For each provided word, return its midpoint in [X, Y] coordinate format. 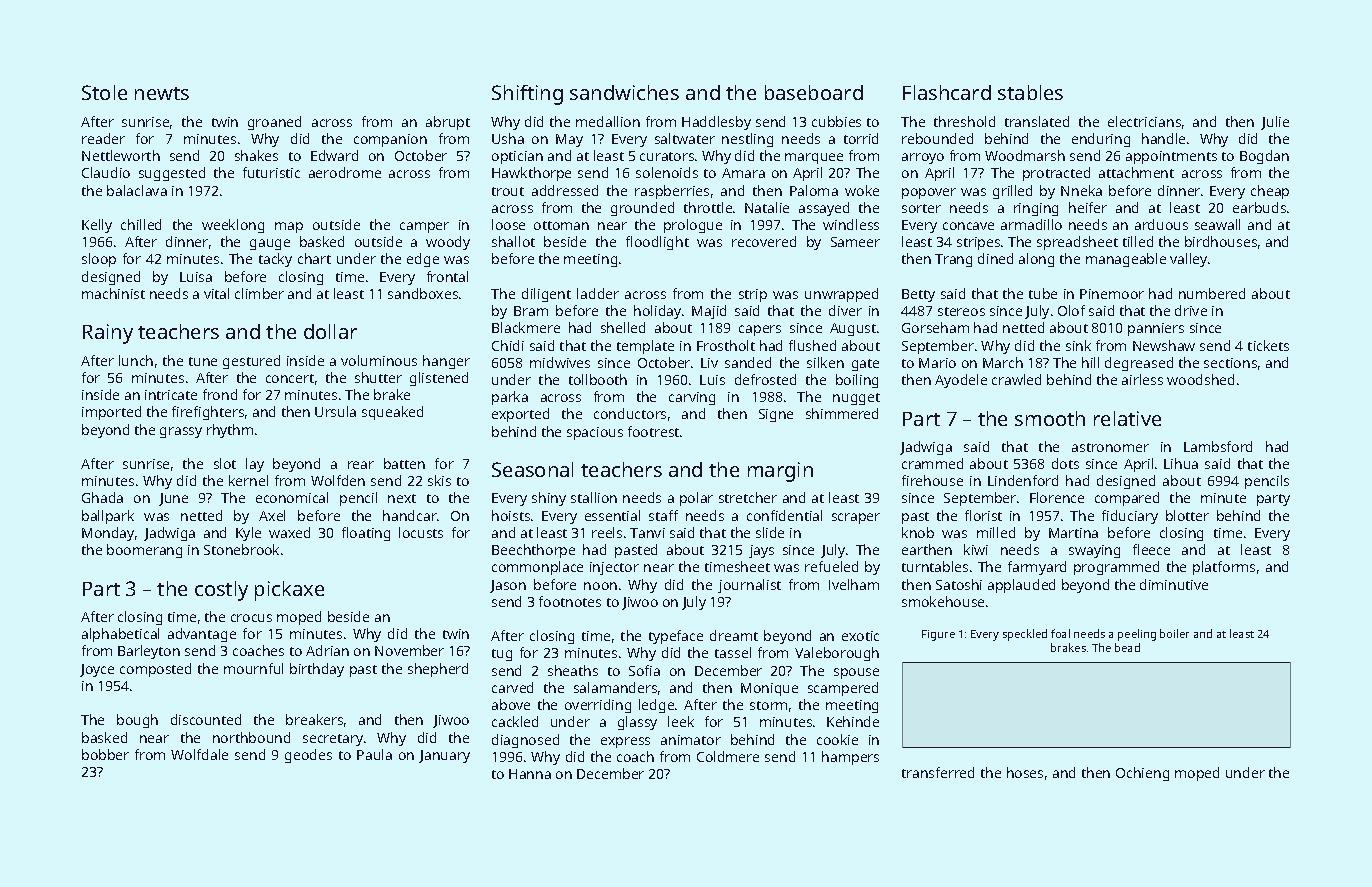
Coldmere [728, 756]
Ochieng [1142, 774]
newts [162, 93]
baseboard [814, 92]
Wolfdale [199, 754]
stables [1030, 92]
